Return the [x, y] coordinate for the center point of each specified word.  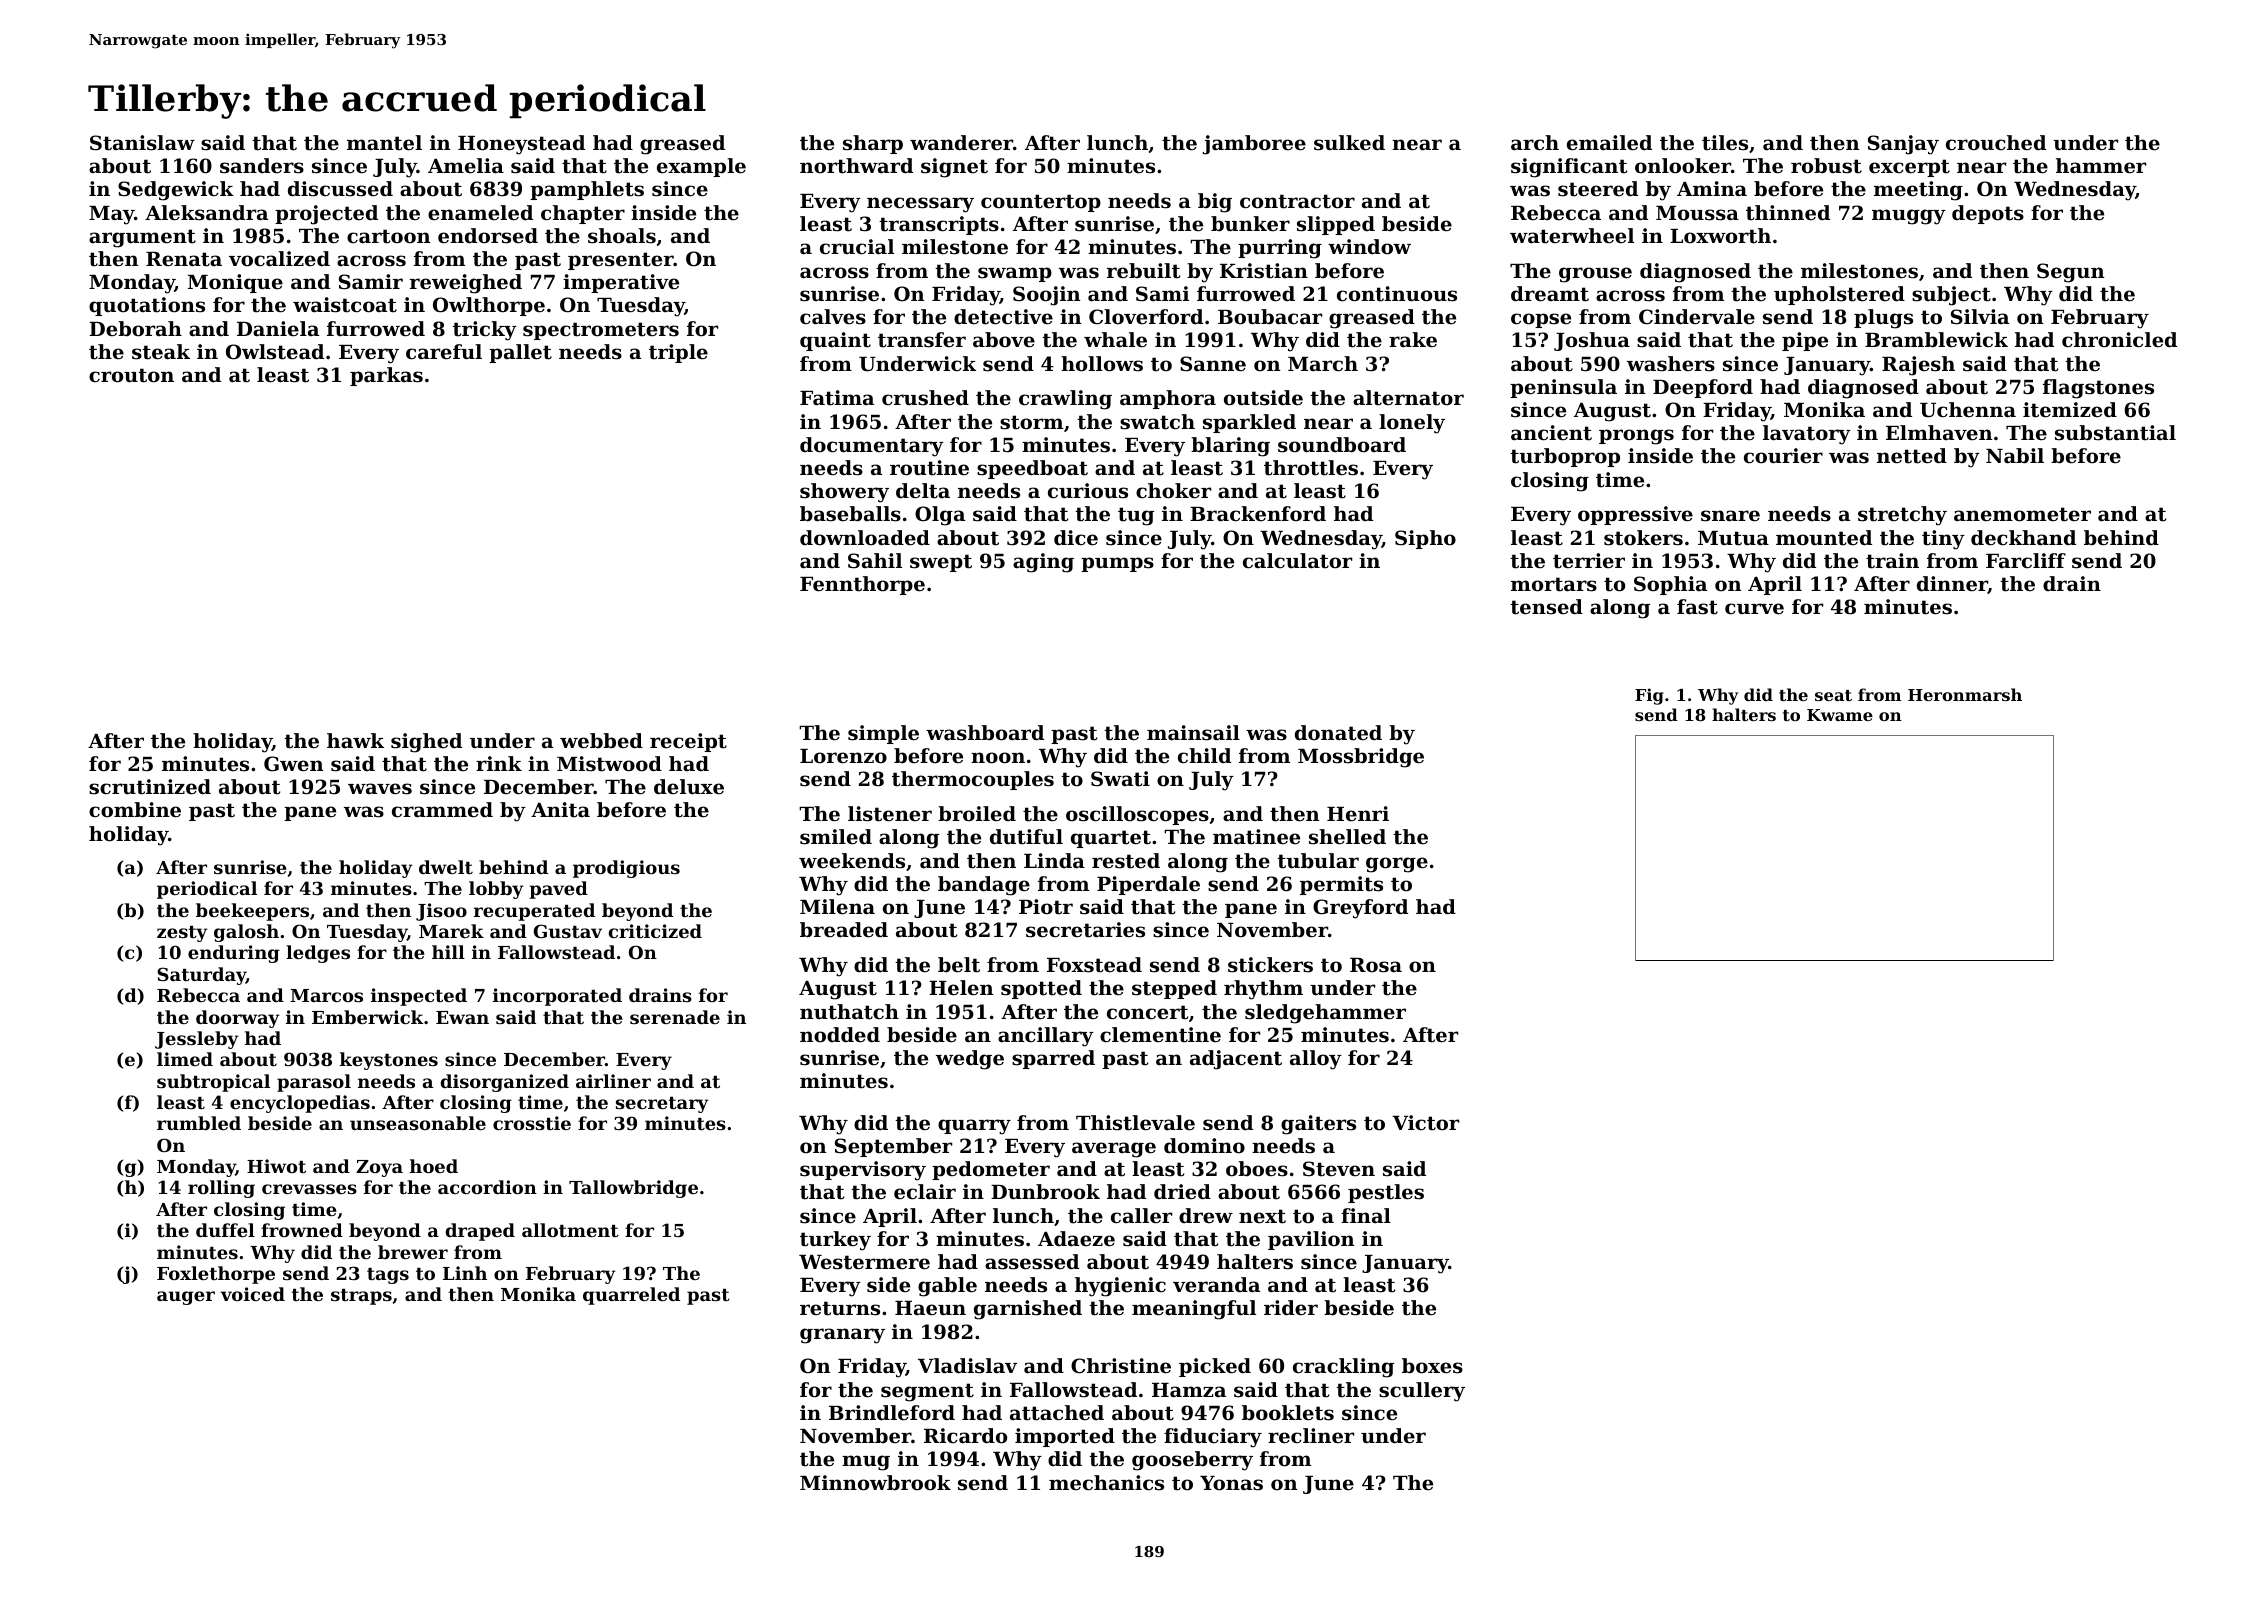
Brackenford [1258, 514]
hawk [355, 740]
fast [1697, 607]
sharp [873, 144]
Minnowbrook [875, 1483]
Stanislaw [142, 143]
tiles [1725, 143]
